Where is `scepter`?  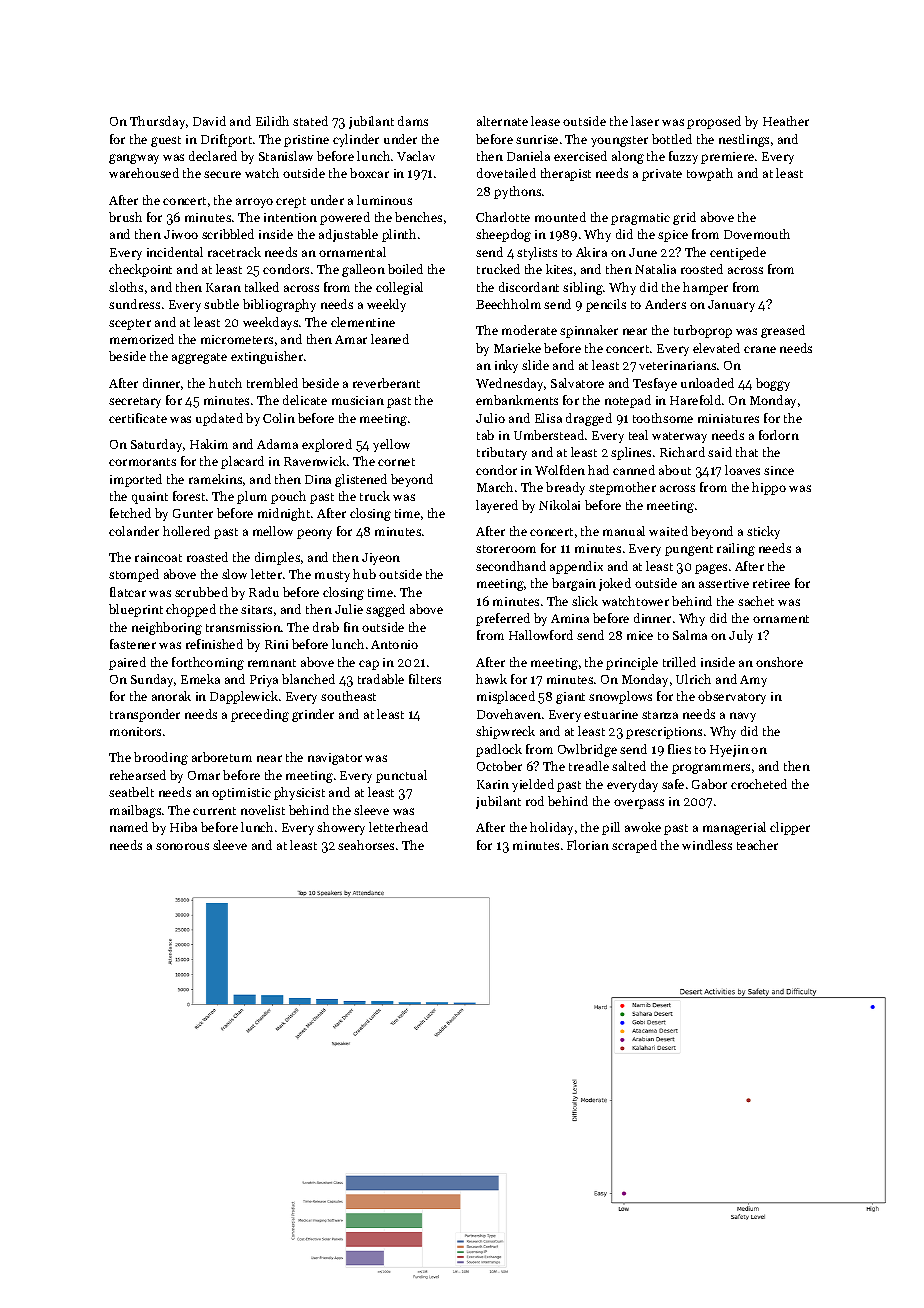 scepter is located at coordinates (130, 324).
